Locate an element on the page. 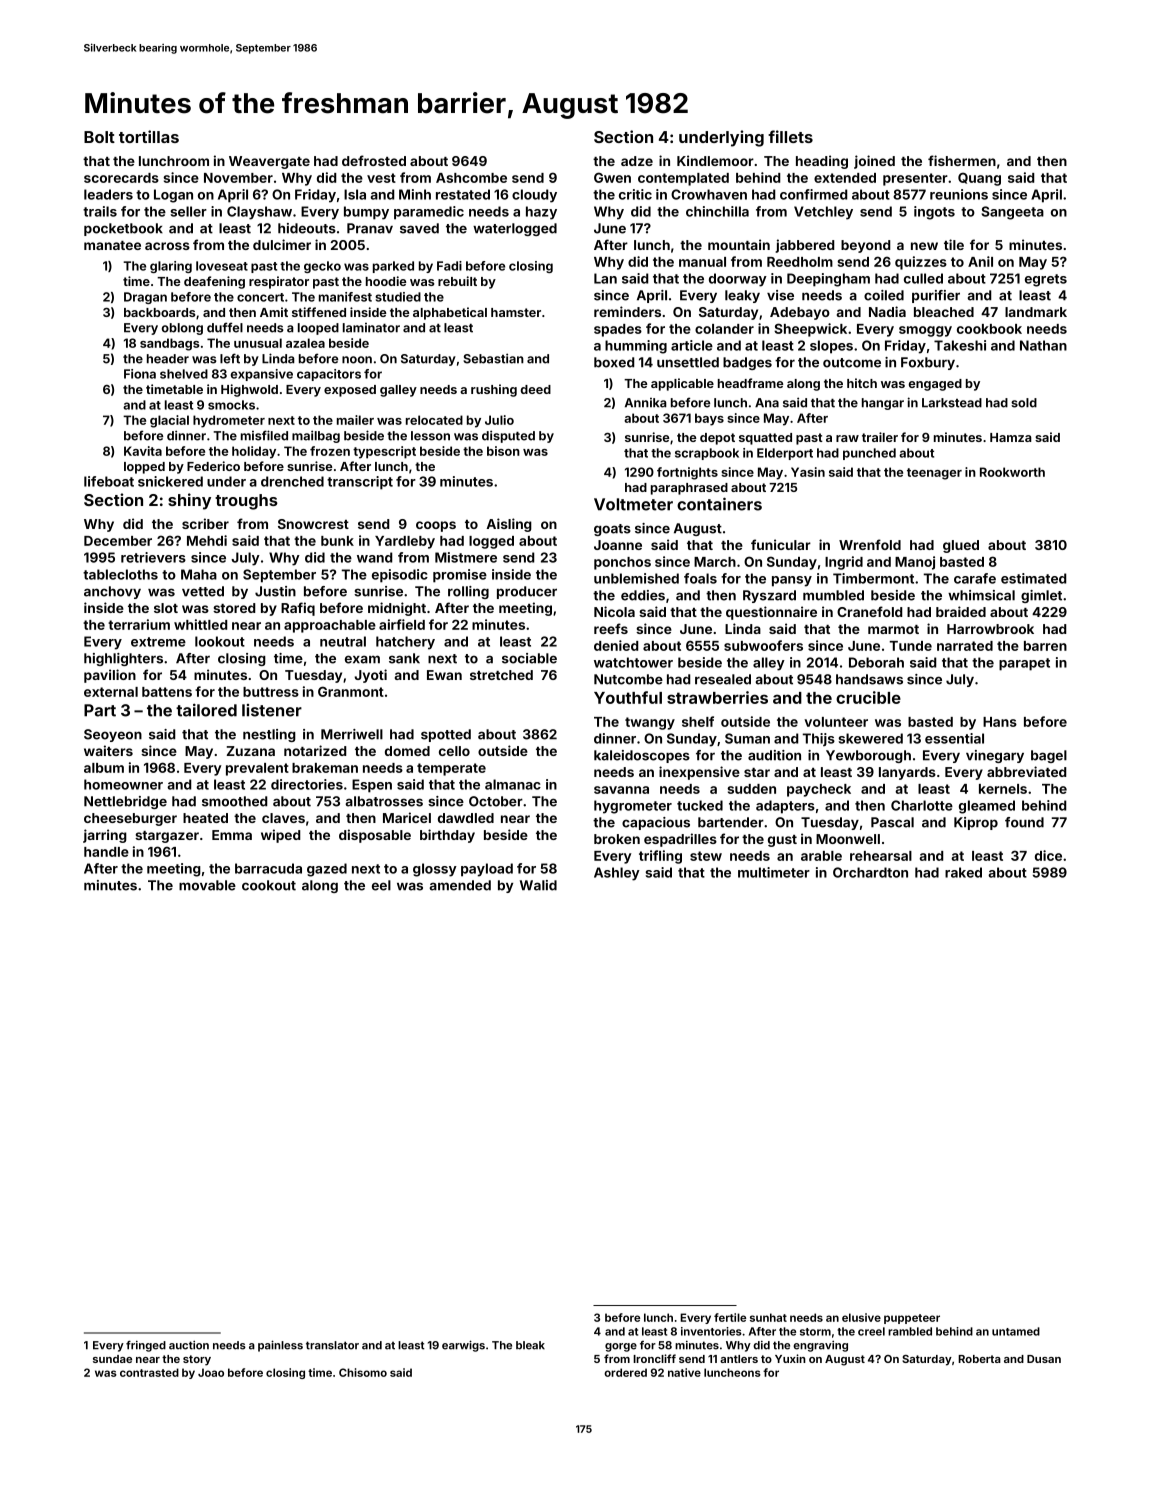 This document has width=1151, height=1489. album is located at coordinates (104, 768).
